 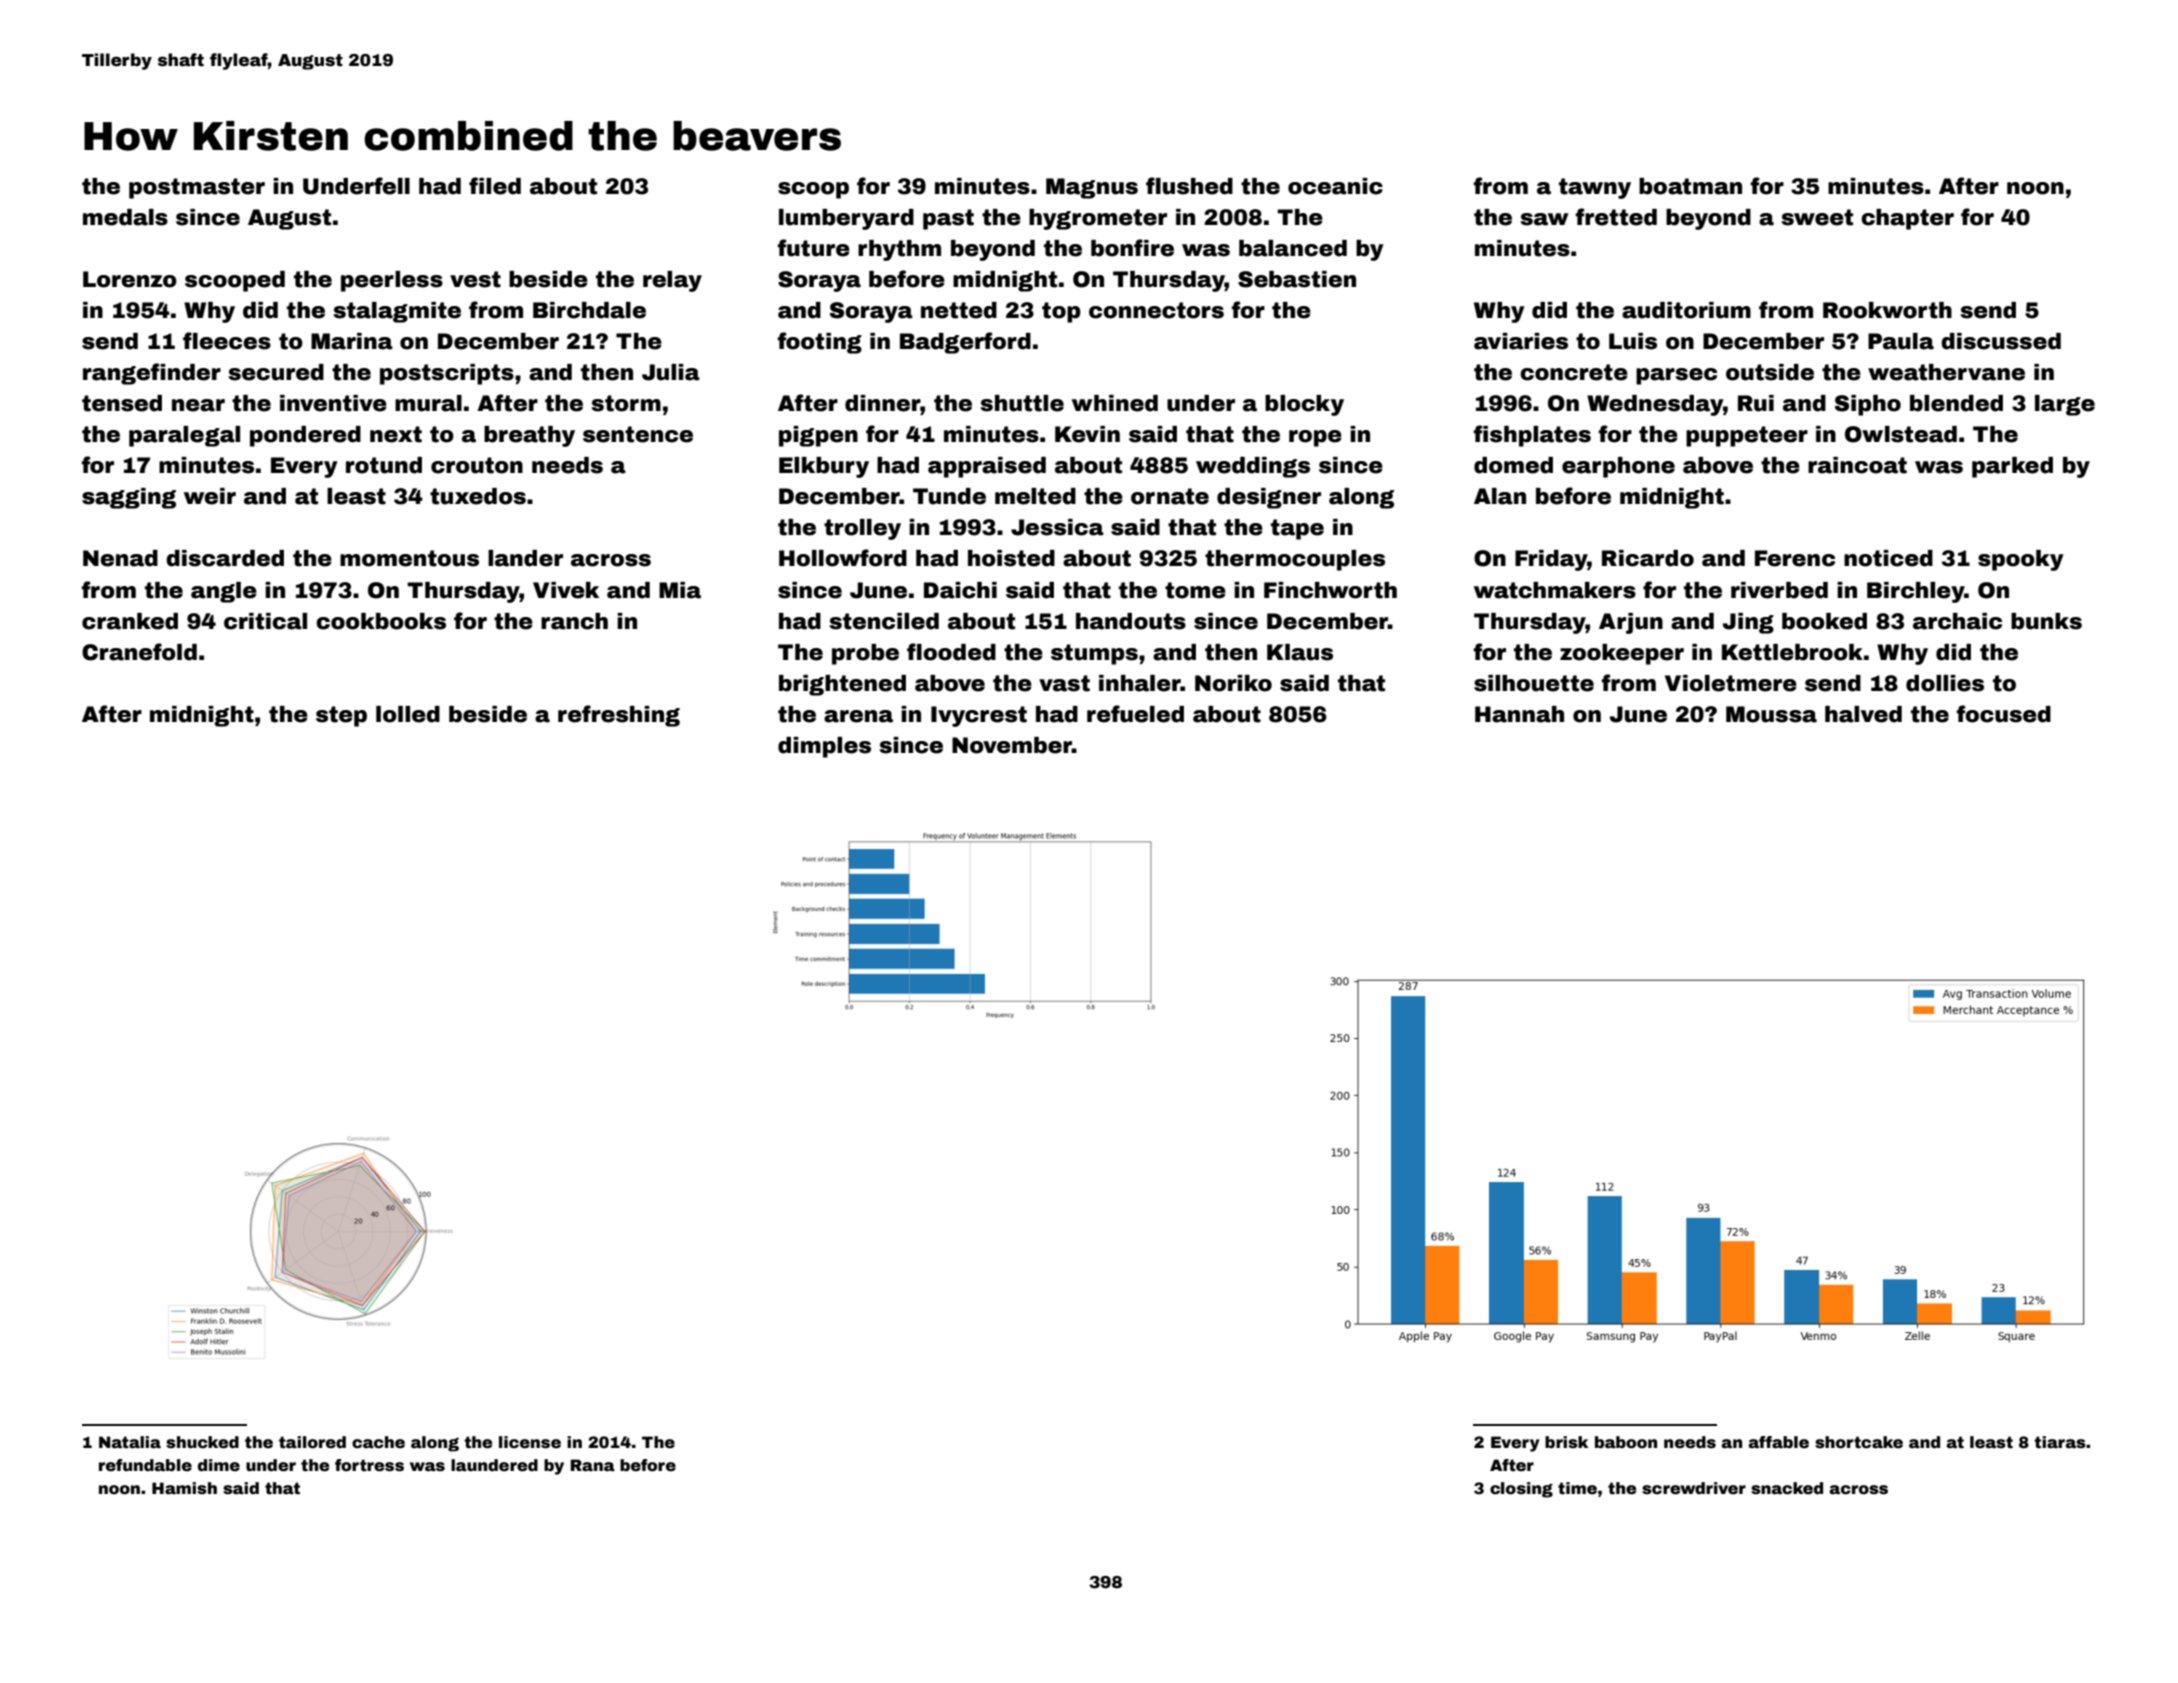 I want to click on dimples, so click(x=824, y=747).
